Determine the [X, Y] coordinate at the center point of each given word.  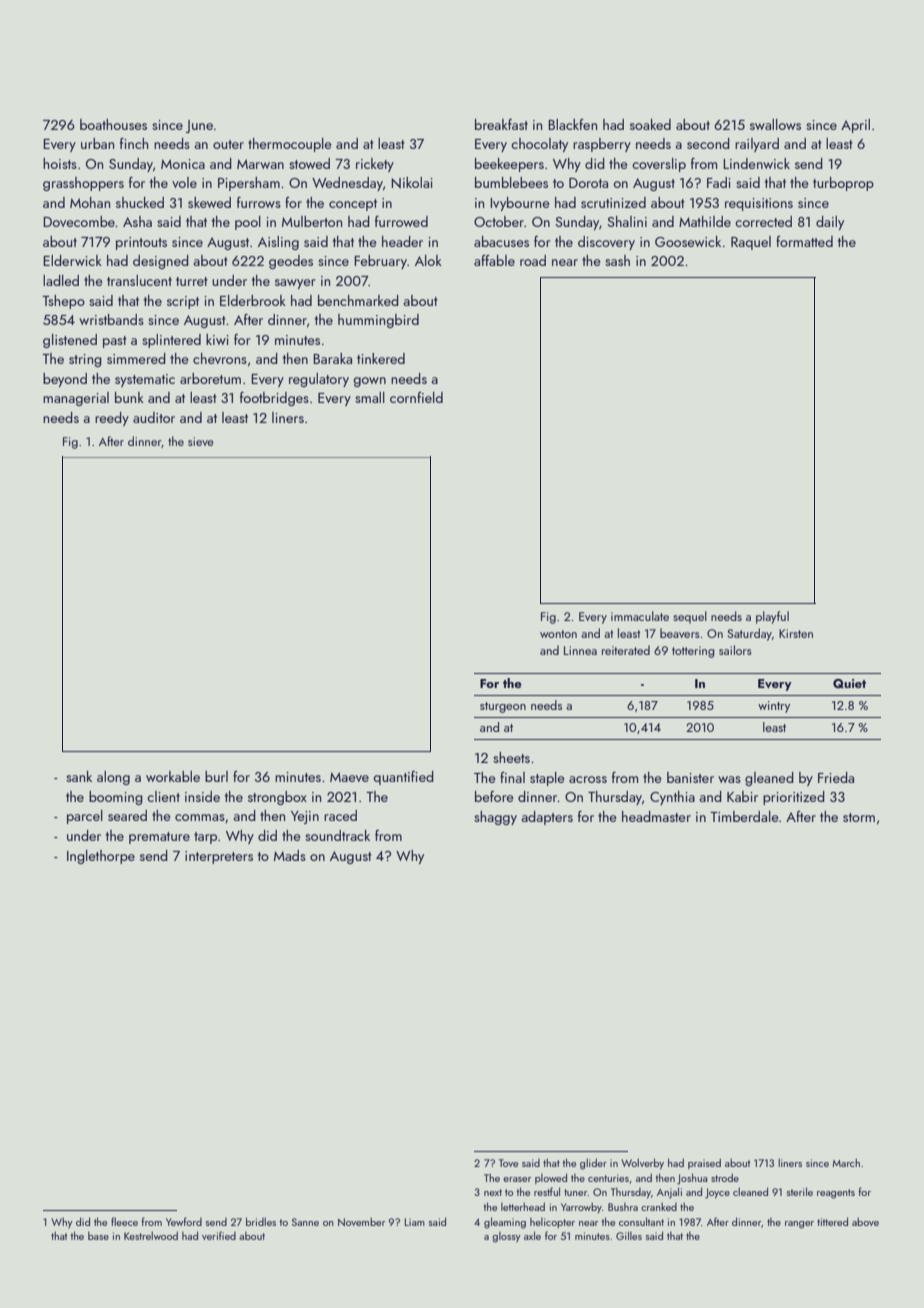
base [98, 1236]
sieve [201, 441]
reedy [112, 419]
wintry [774, 707]
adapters [547, 818]
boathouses [113, 124]
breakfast [501, 124]
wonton [558, 634]
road [533, 260]
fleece [124, 1221]
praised [704, 1163]
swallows [775, 124]
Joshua [692, 1179]
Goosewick [688, 241]
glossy [506, 1237]
